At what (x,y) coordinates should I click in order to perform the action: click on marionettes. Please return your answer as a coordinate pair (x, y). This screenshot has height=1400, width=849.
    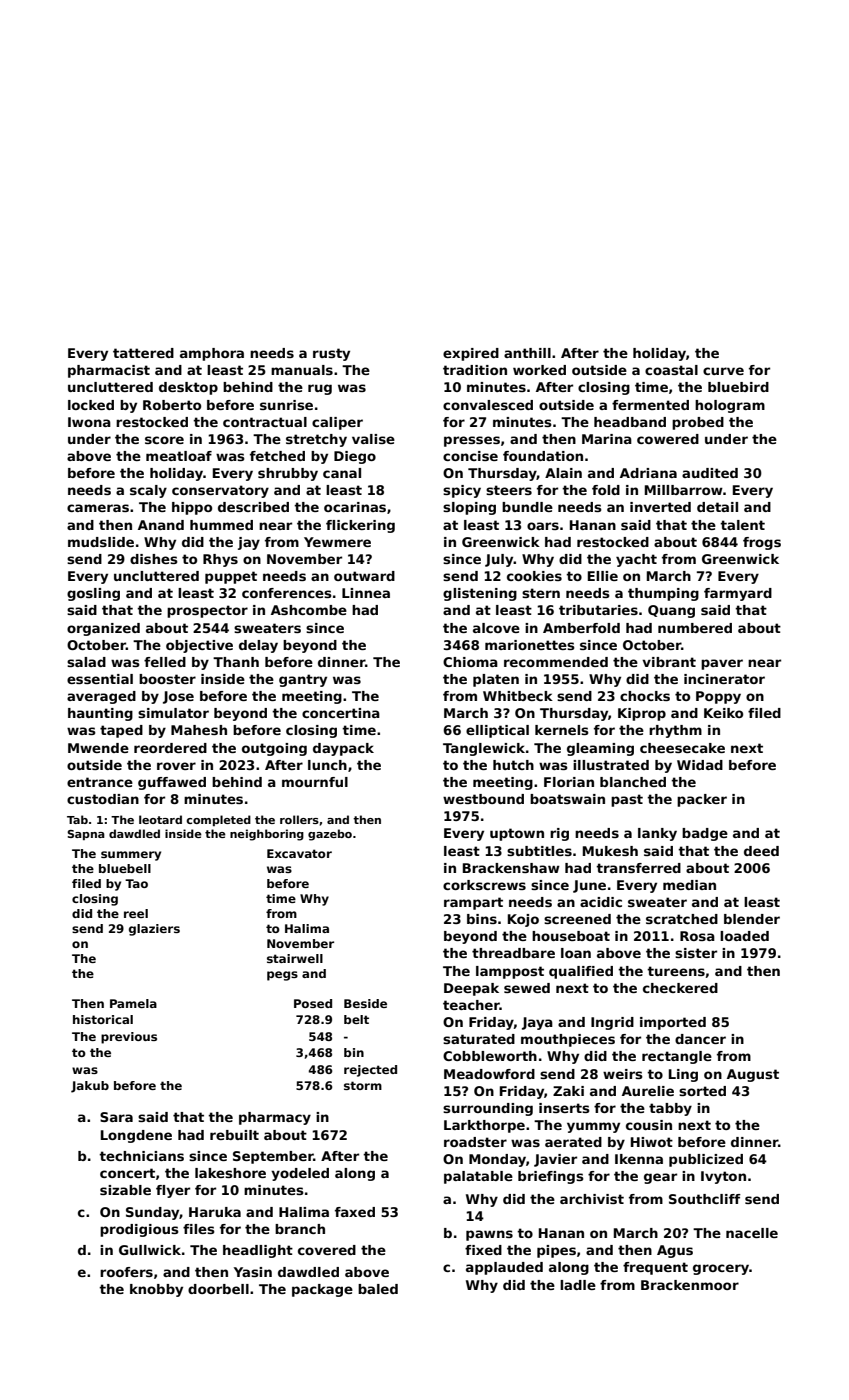
    Looking at the image, I should click on (530, 645).
